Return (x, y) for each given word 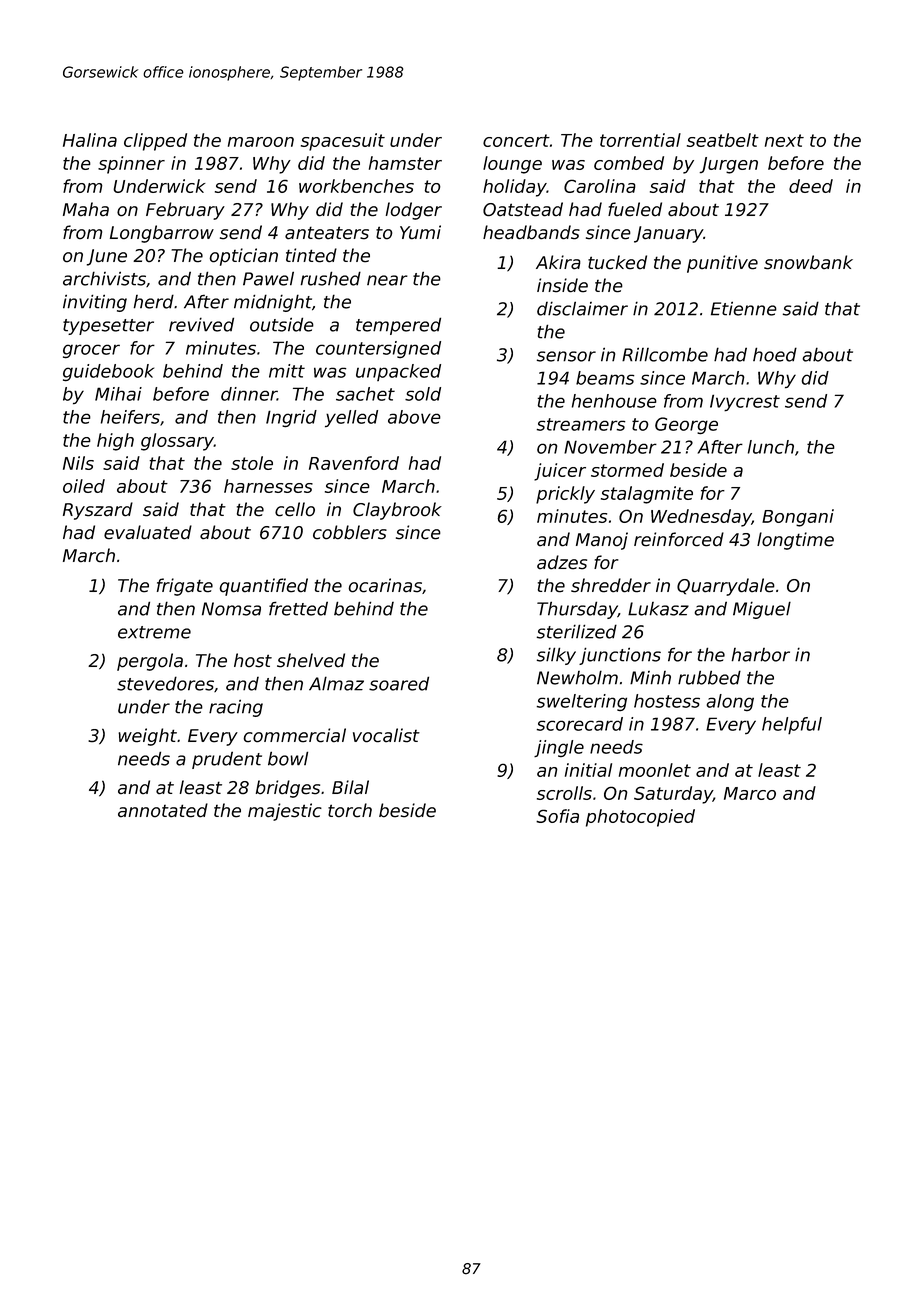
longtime (795, 541)
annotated (163, 810)
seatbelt (723, 140)
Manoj (602, 541)
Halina (90, 140)
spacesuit (343, 142)
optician (243, 257)
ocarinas (385, 585)
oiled (84, 486)
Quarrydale (726, 587)
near (387, 280)
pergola (150, 662)
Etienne (744, 308)
